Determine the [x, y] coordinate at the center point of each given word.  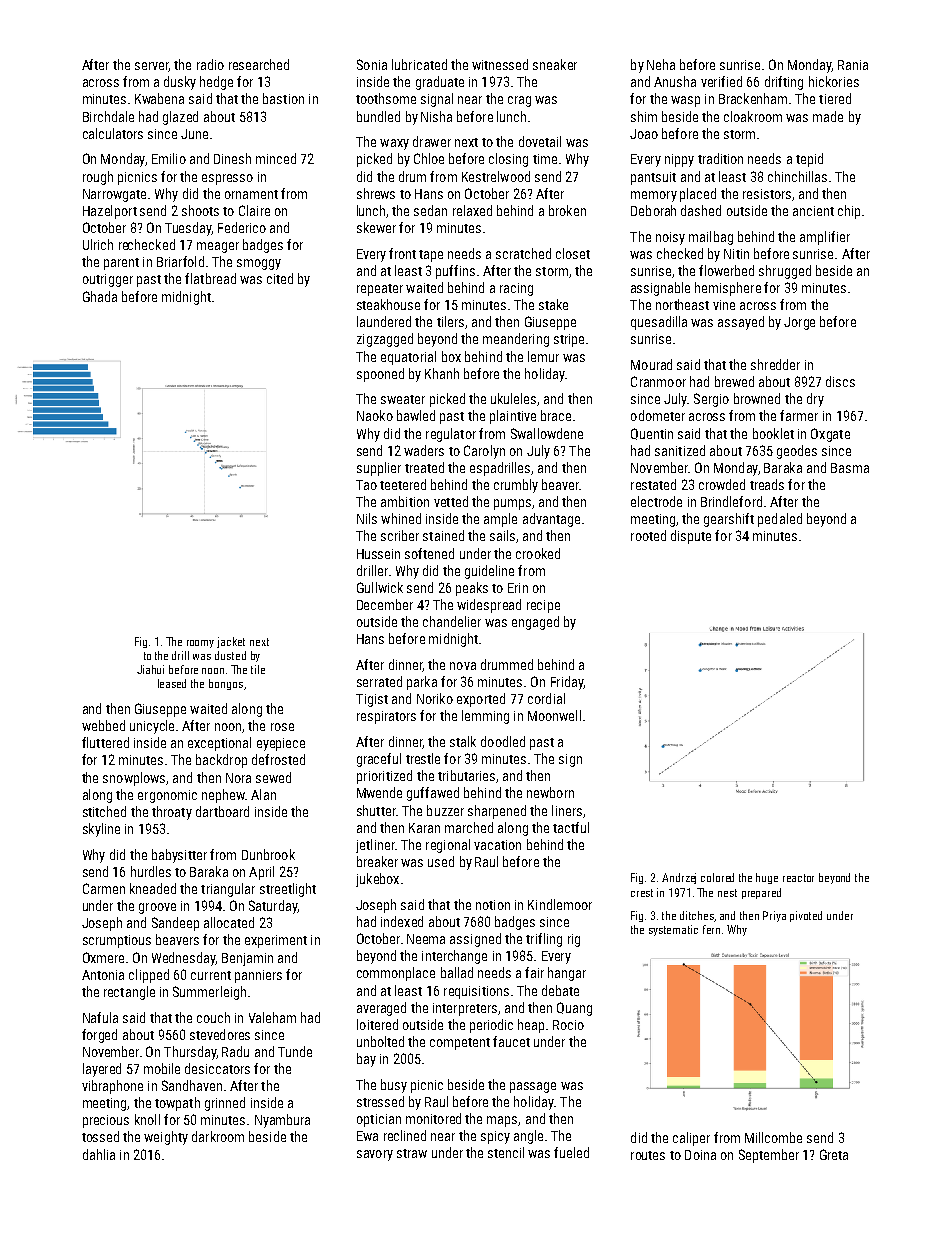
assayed [741, 323]
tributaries [466, 775]
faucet [511, 1041]
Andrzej [679, 878]
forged [99, 1036]
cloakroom [753, 116]
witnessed [500, 64]
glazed [180, 118]
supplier [379, 469]
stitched [104, 811]
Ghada [100, 296]
